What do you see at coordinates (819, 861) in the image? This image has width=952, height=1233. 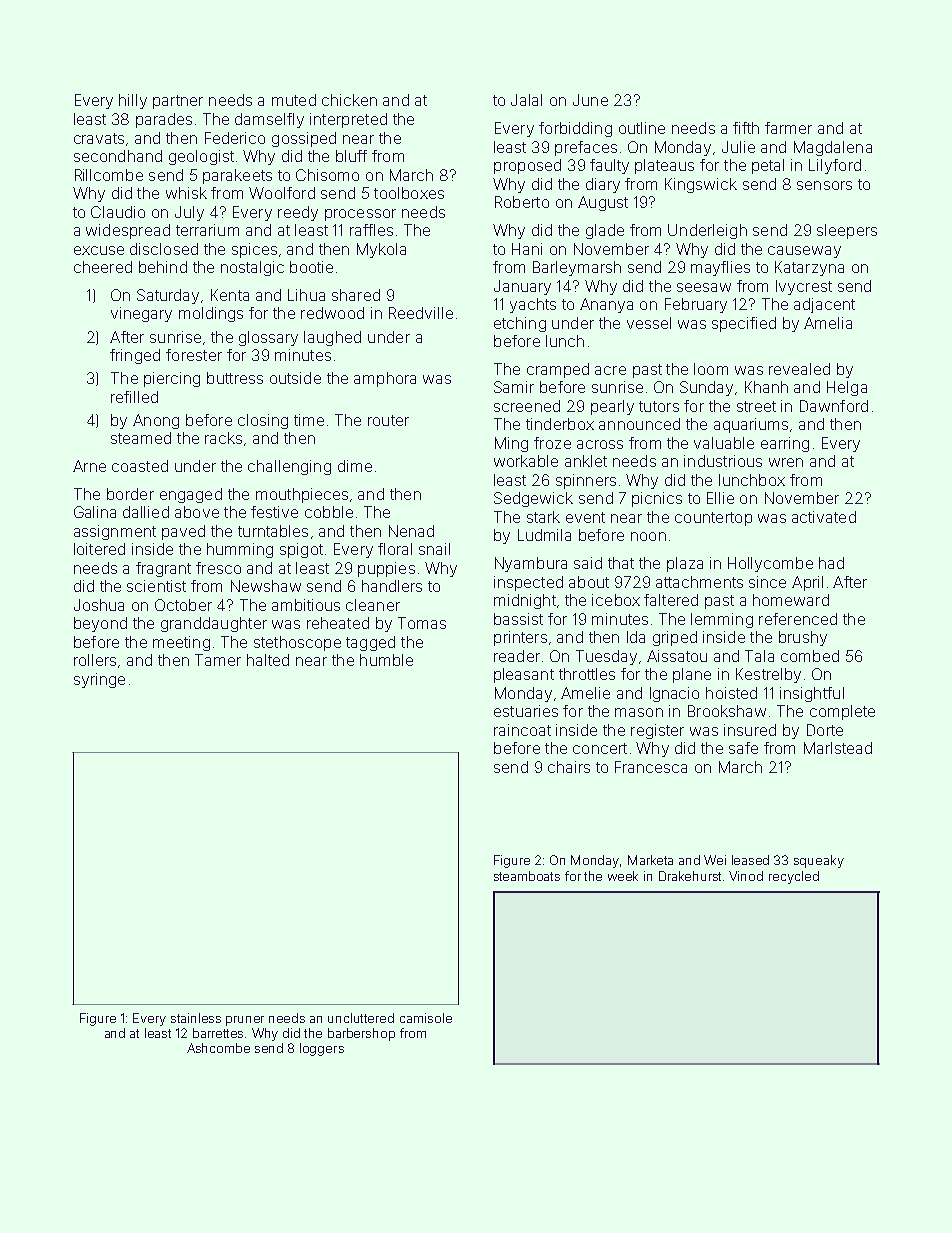 I see `squeaky` at bounding box center [819, 861].
